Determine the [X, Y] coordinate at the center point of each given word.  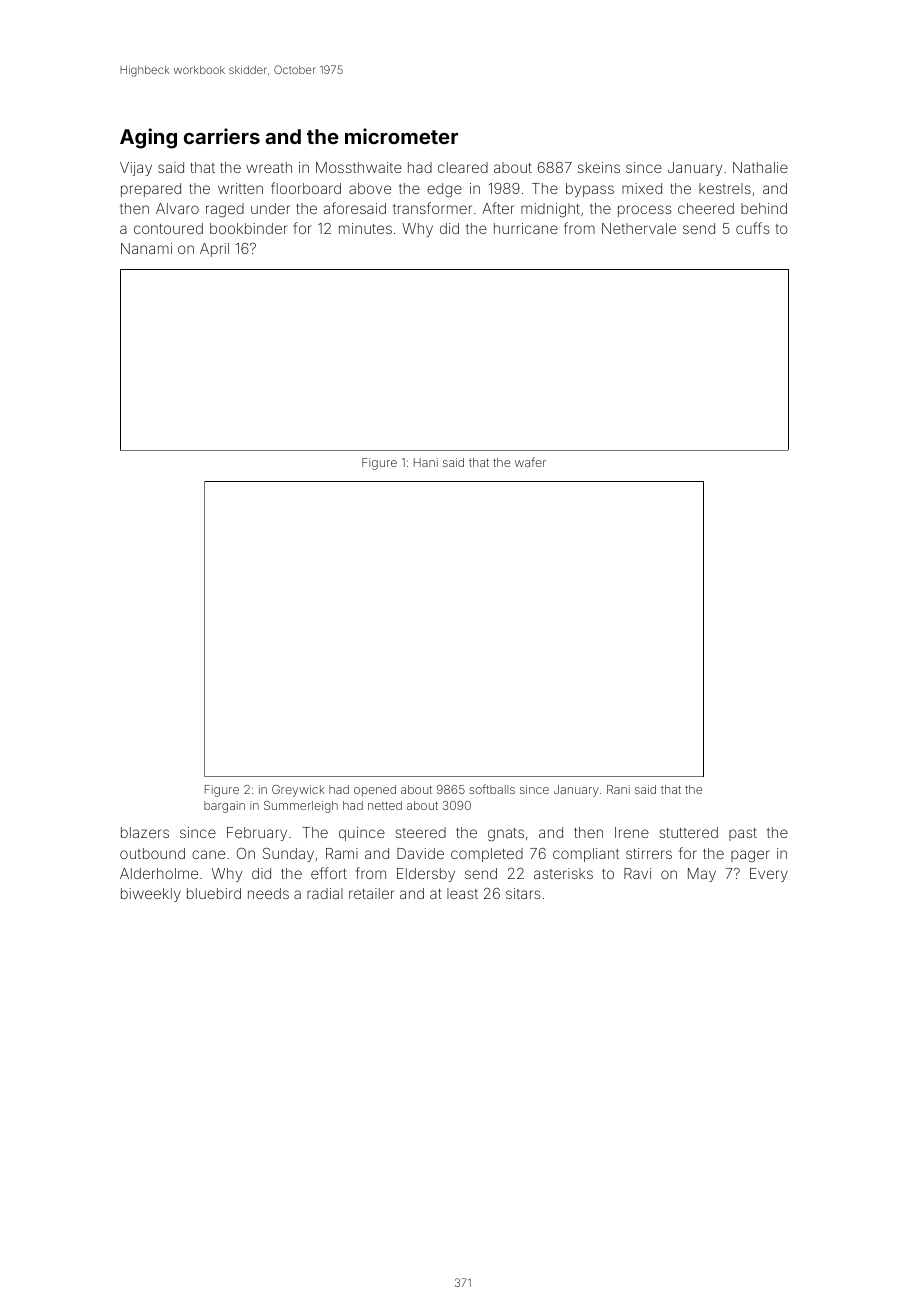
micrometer [401, 136]
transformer [432, 208]
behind [764, 208]
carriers [222, 136]
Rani [618, 789]
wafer [530, 462]
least [462, 893]
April [214, 250]
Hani [426, 462]
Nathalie [760, 167]
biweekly [151, 895]
